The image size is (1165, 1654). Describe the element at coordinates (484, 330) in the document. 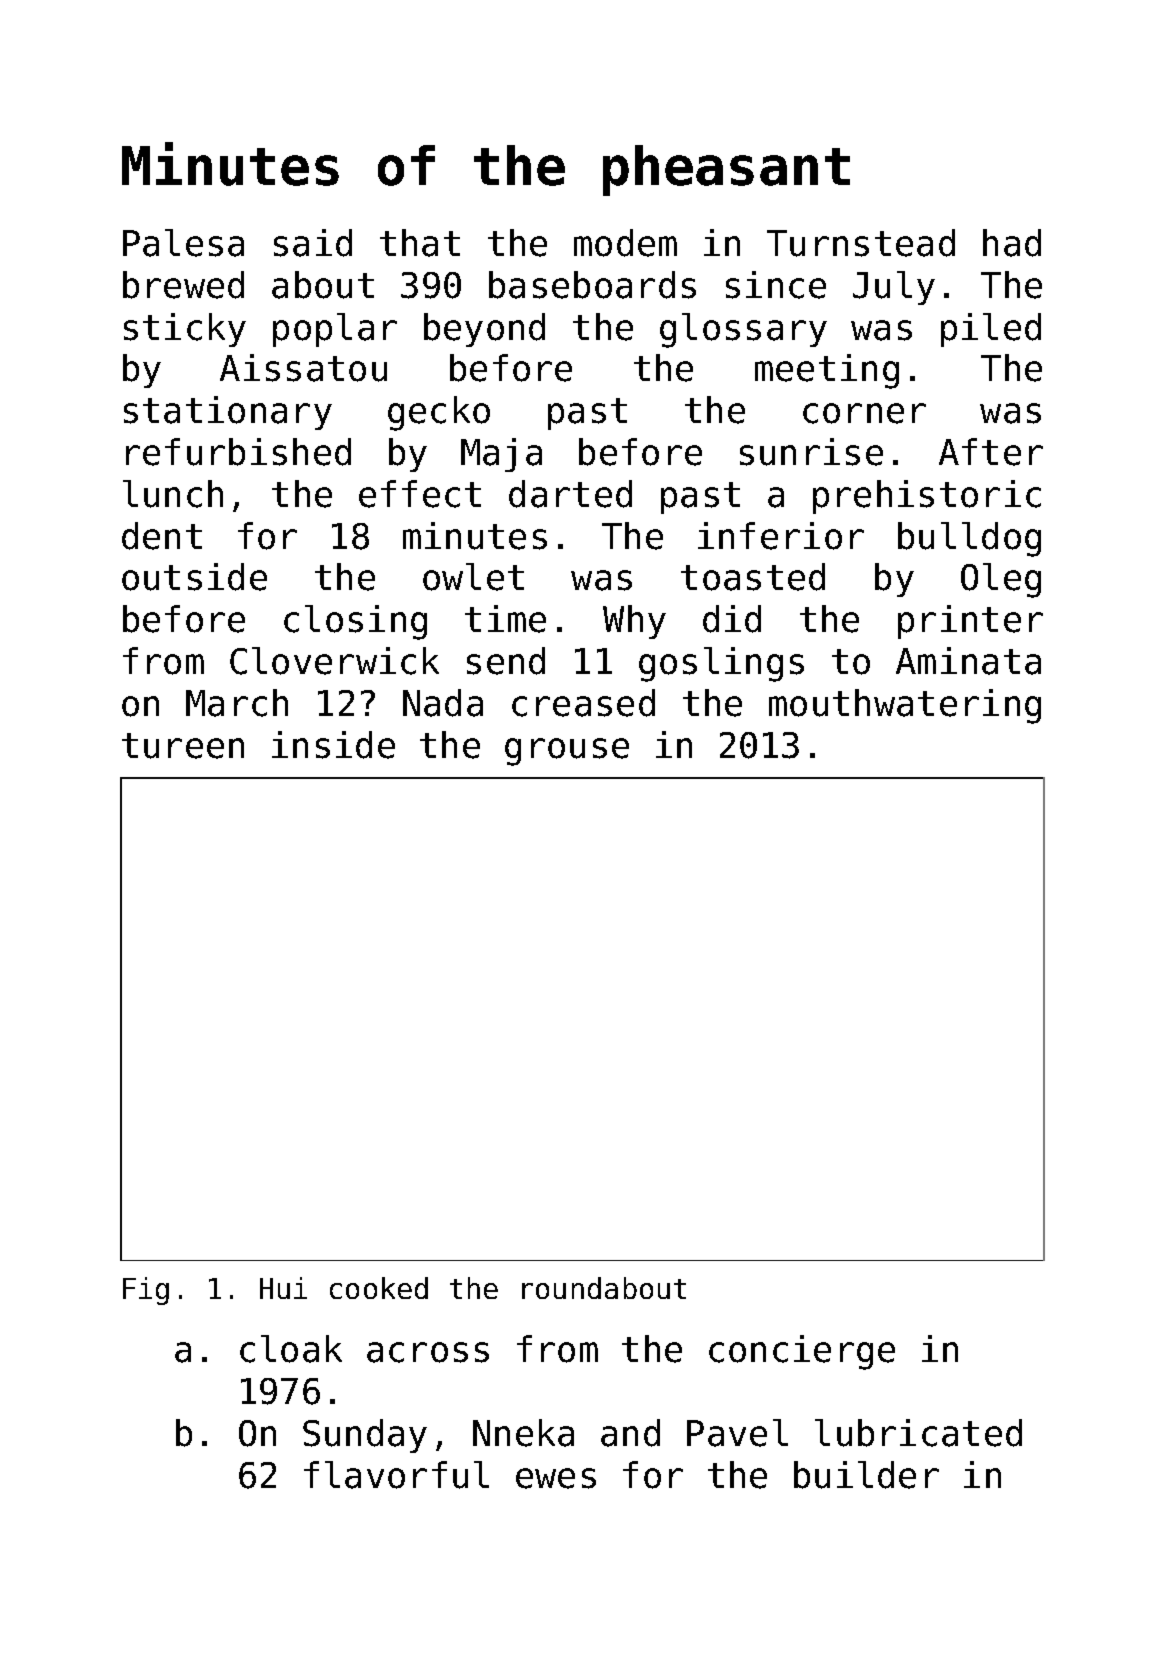

I see `beyond` at that location.
